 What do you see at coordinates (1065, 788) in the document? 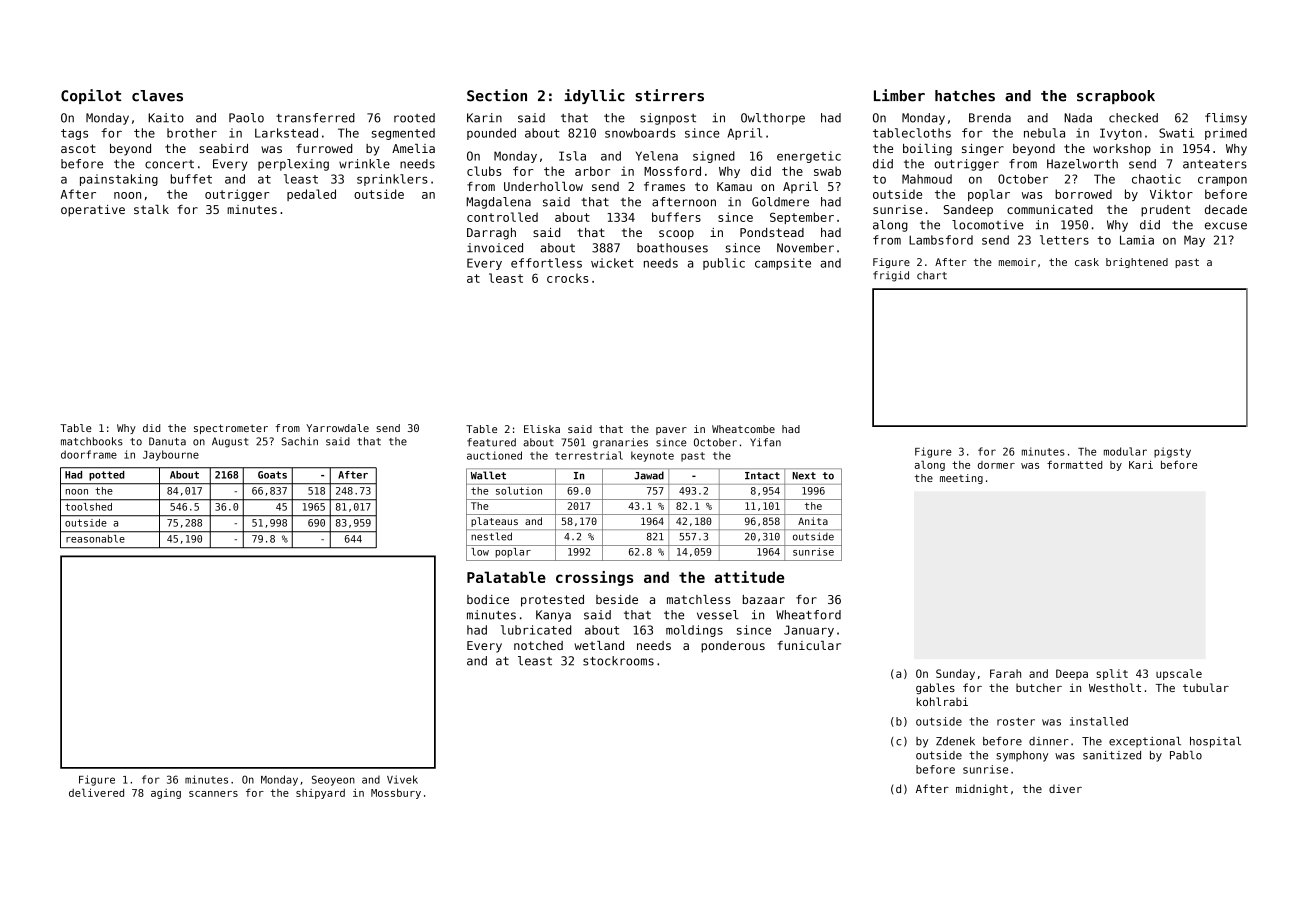
I see `diver` at bounding box center [1065, 788].
